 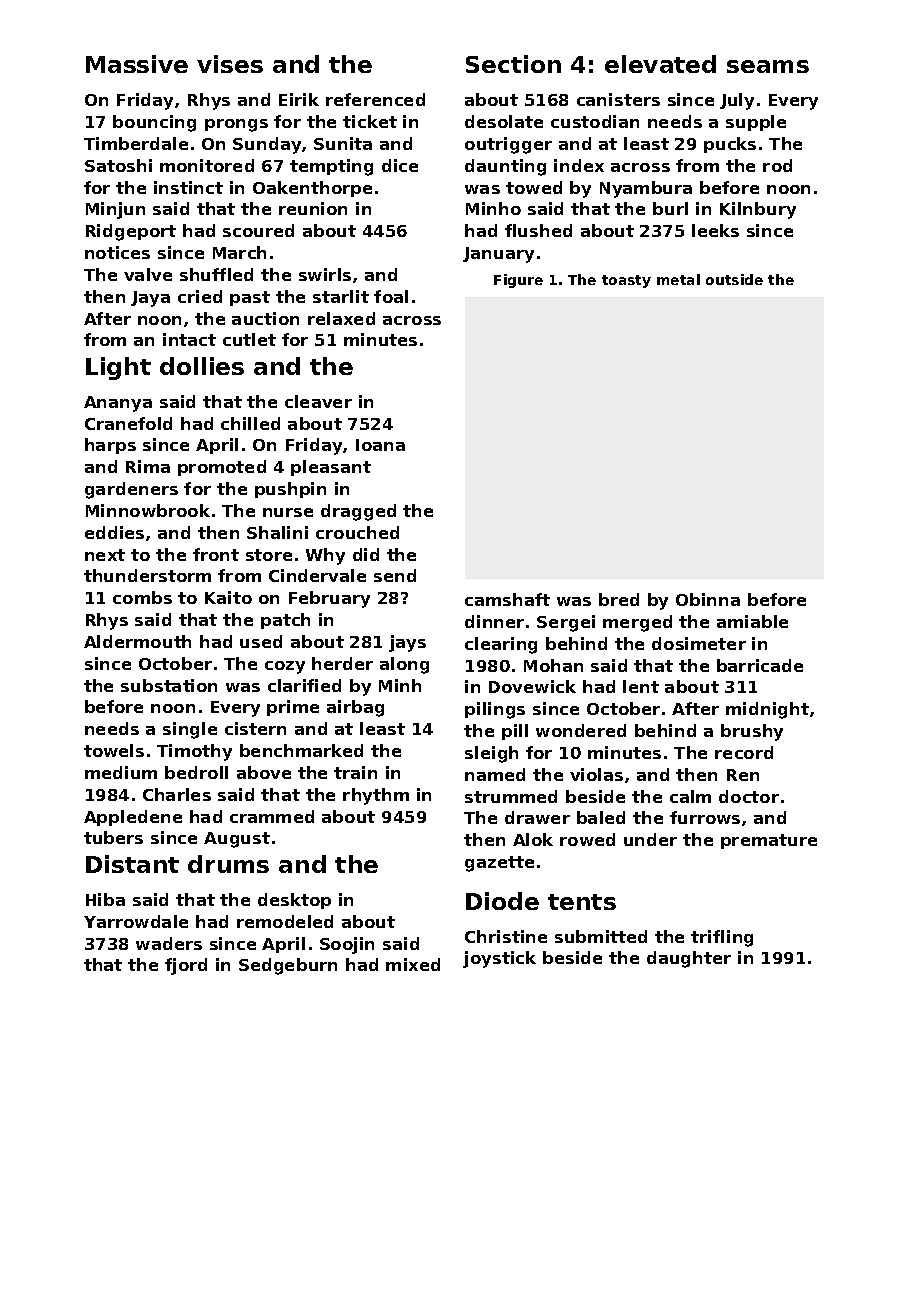 I want to click on outside, so click(x=734, y=279).
